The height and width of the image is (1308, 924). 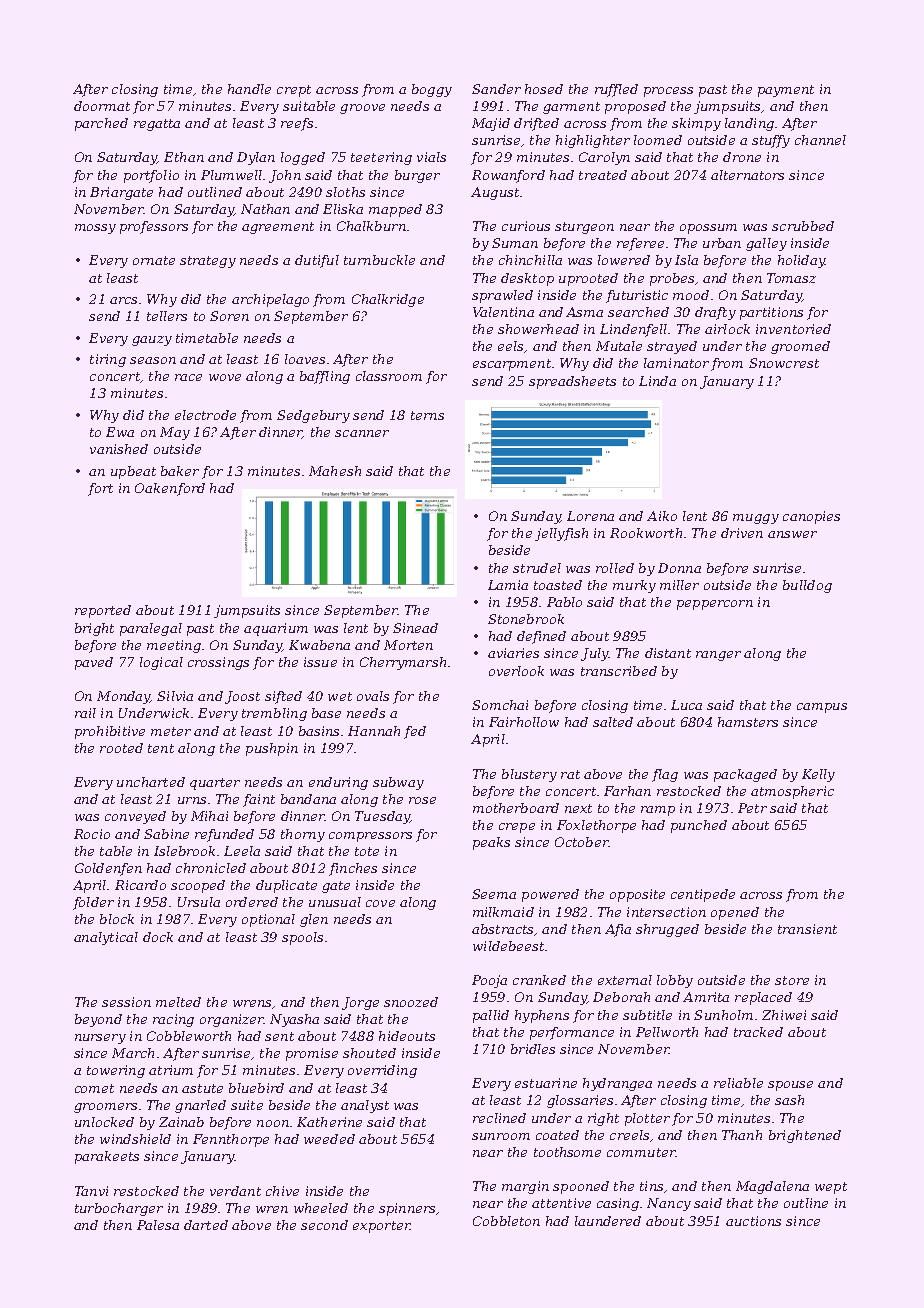 What do you see at coordinates (807, 929) in the image?
I see `transient` at bounding box center [807, 929].
